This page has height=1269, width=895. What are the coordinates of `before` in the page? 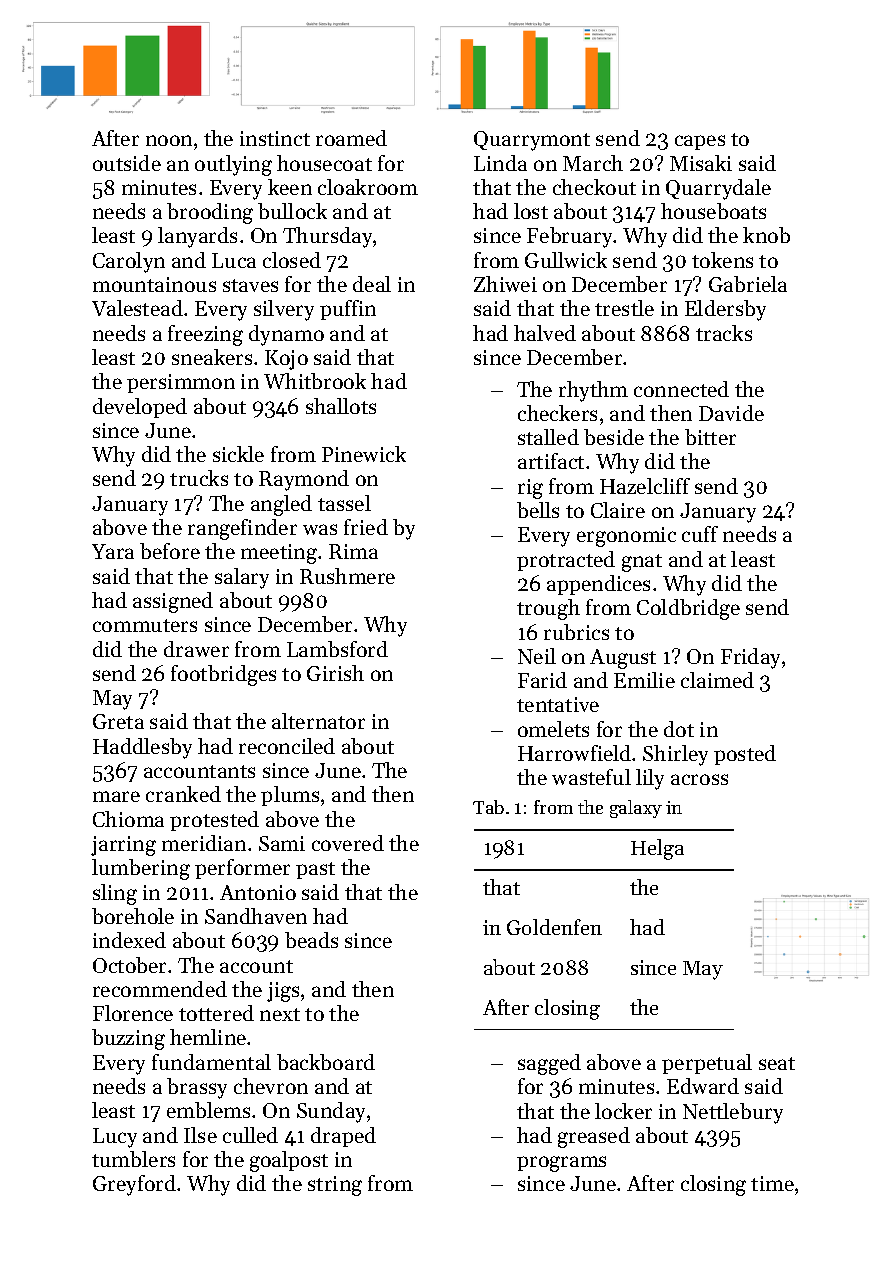 It's located at (170, 551).
